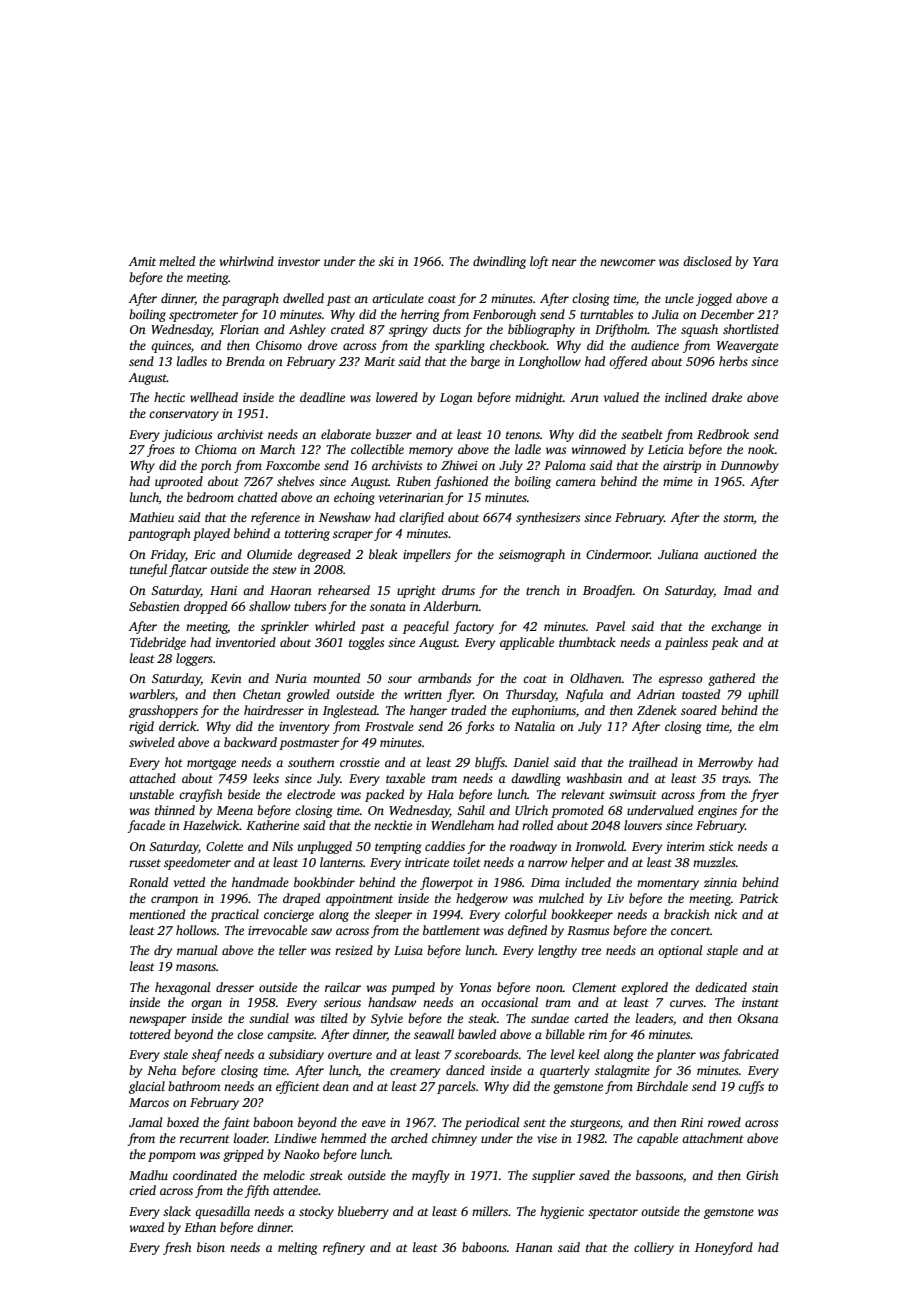 Image resolution: width=908 pixels, height=1316 pixels. I want to click on springy, so click(408, 331).
